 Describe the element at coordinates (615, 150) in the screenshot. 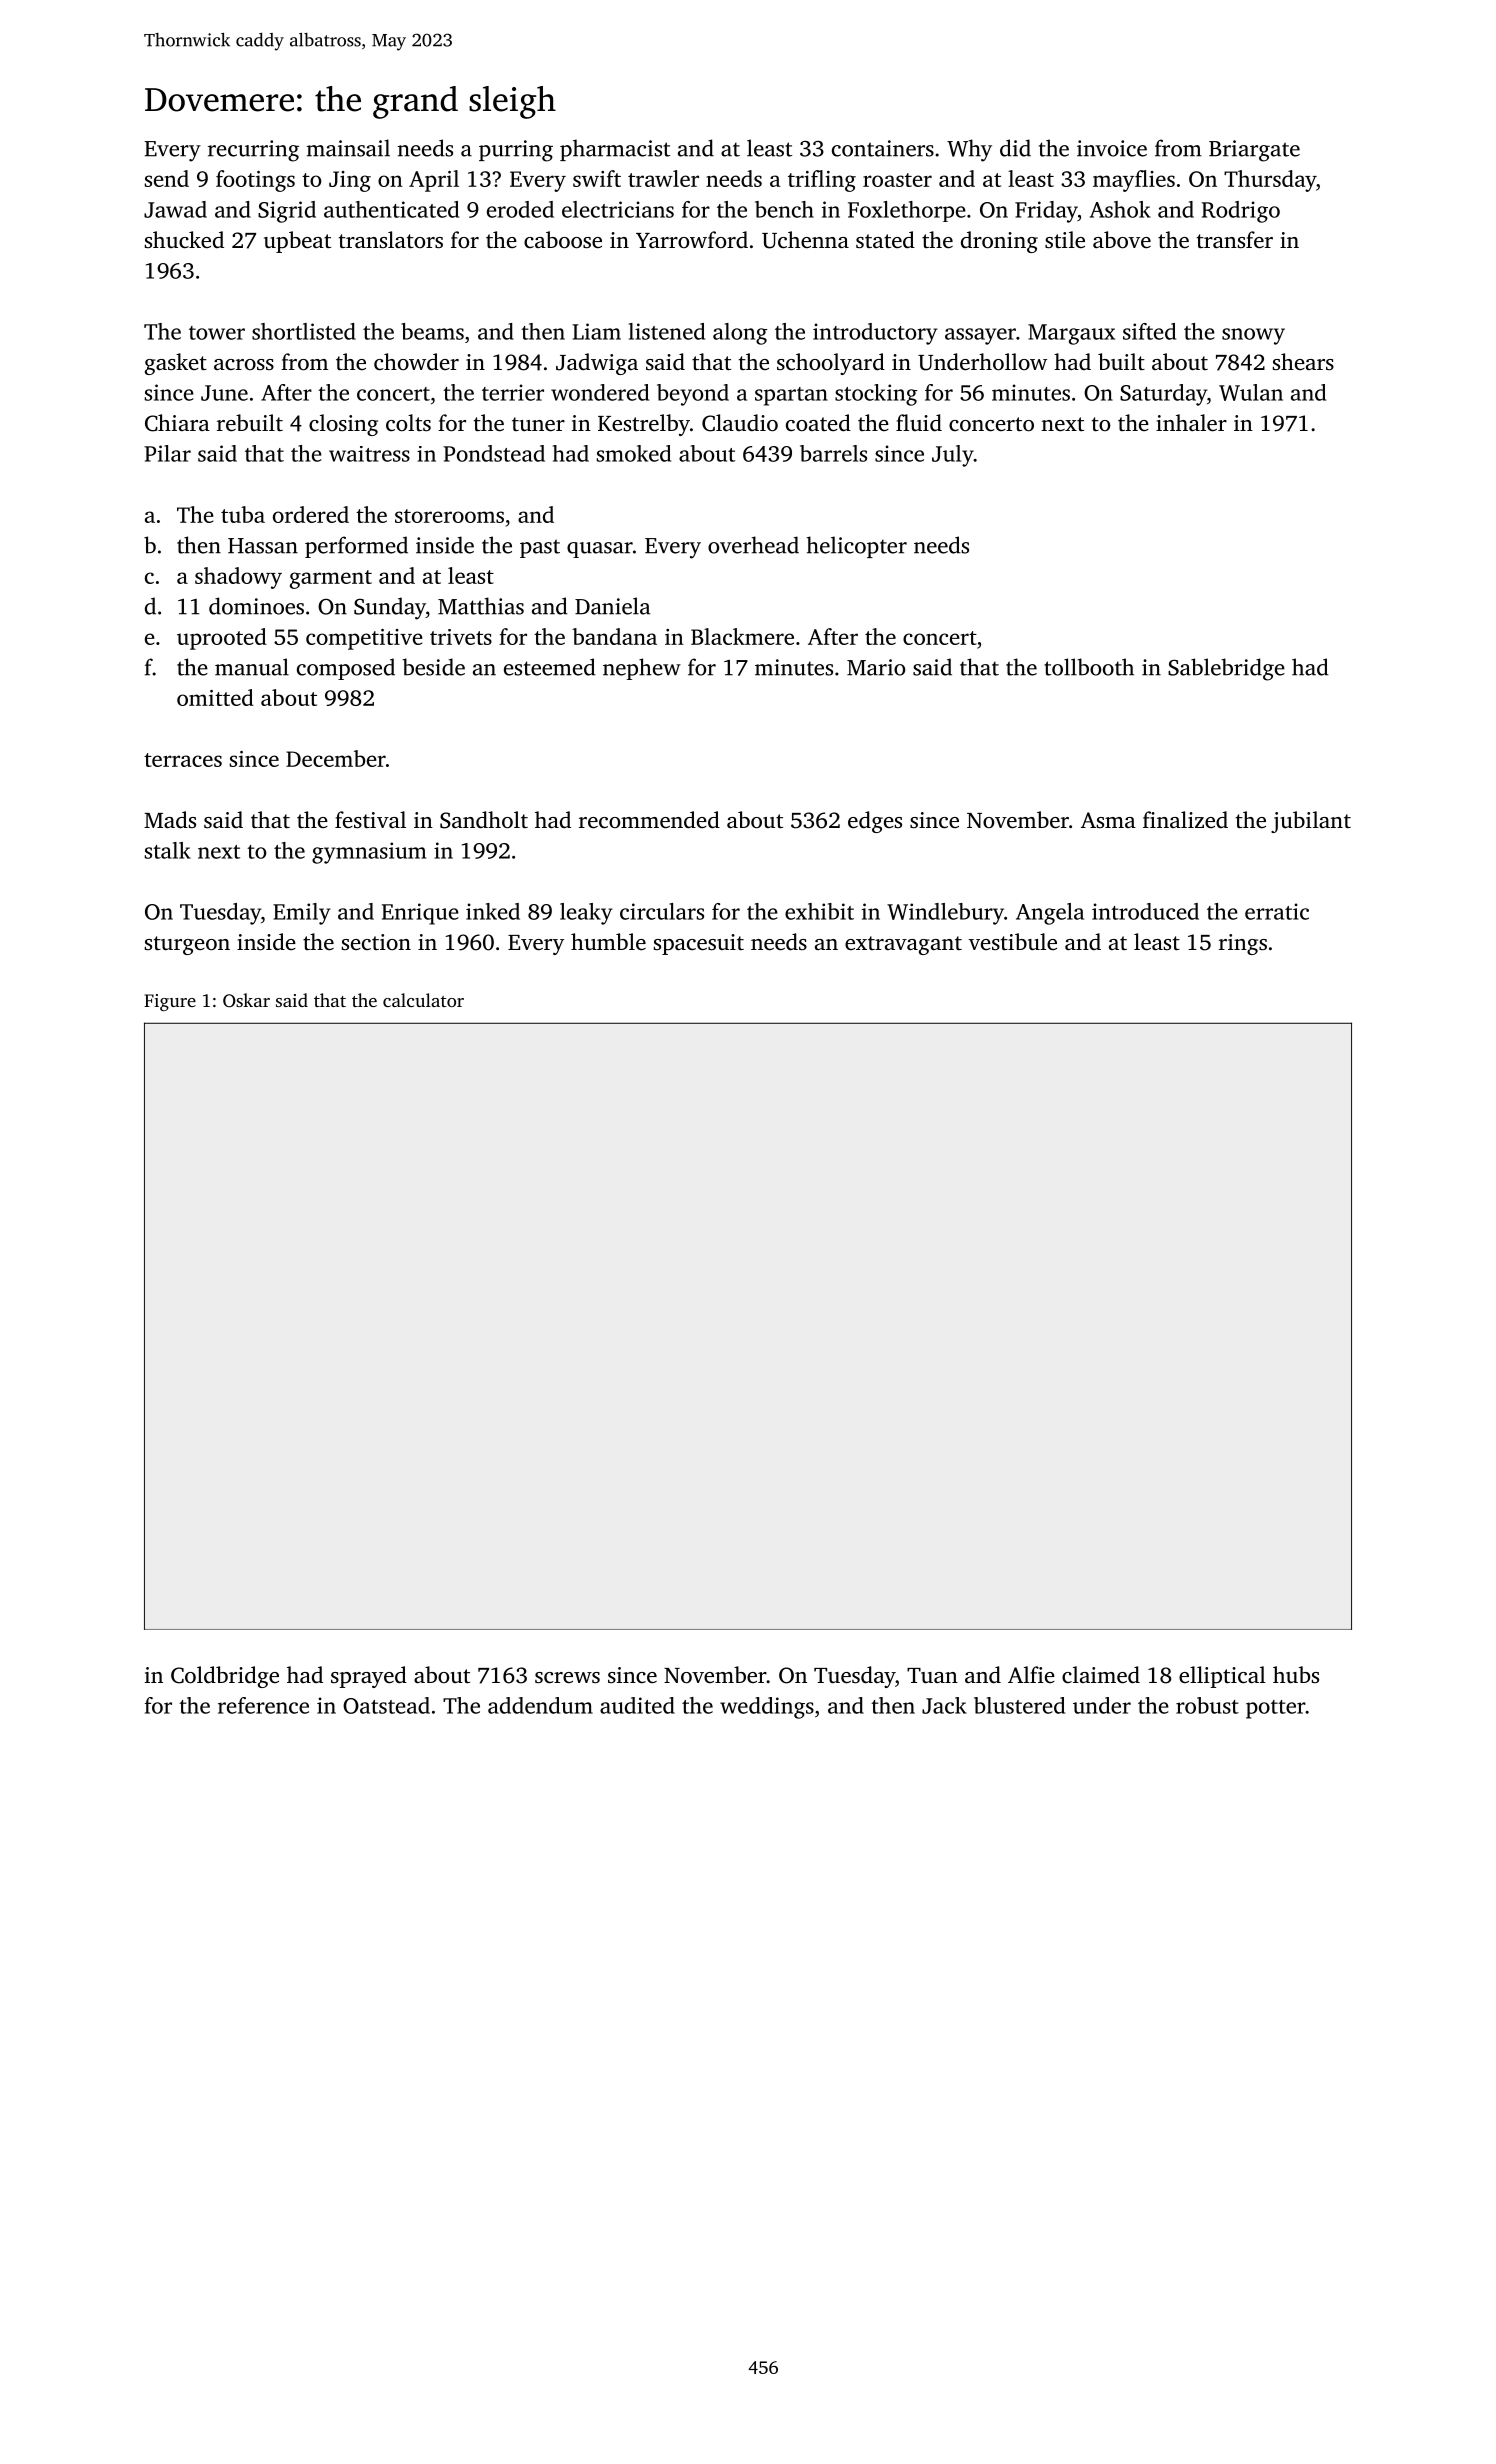

I see `pharmacist` at that location.
